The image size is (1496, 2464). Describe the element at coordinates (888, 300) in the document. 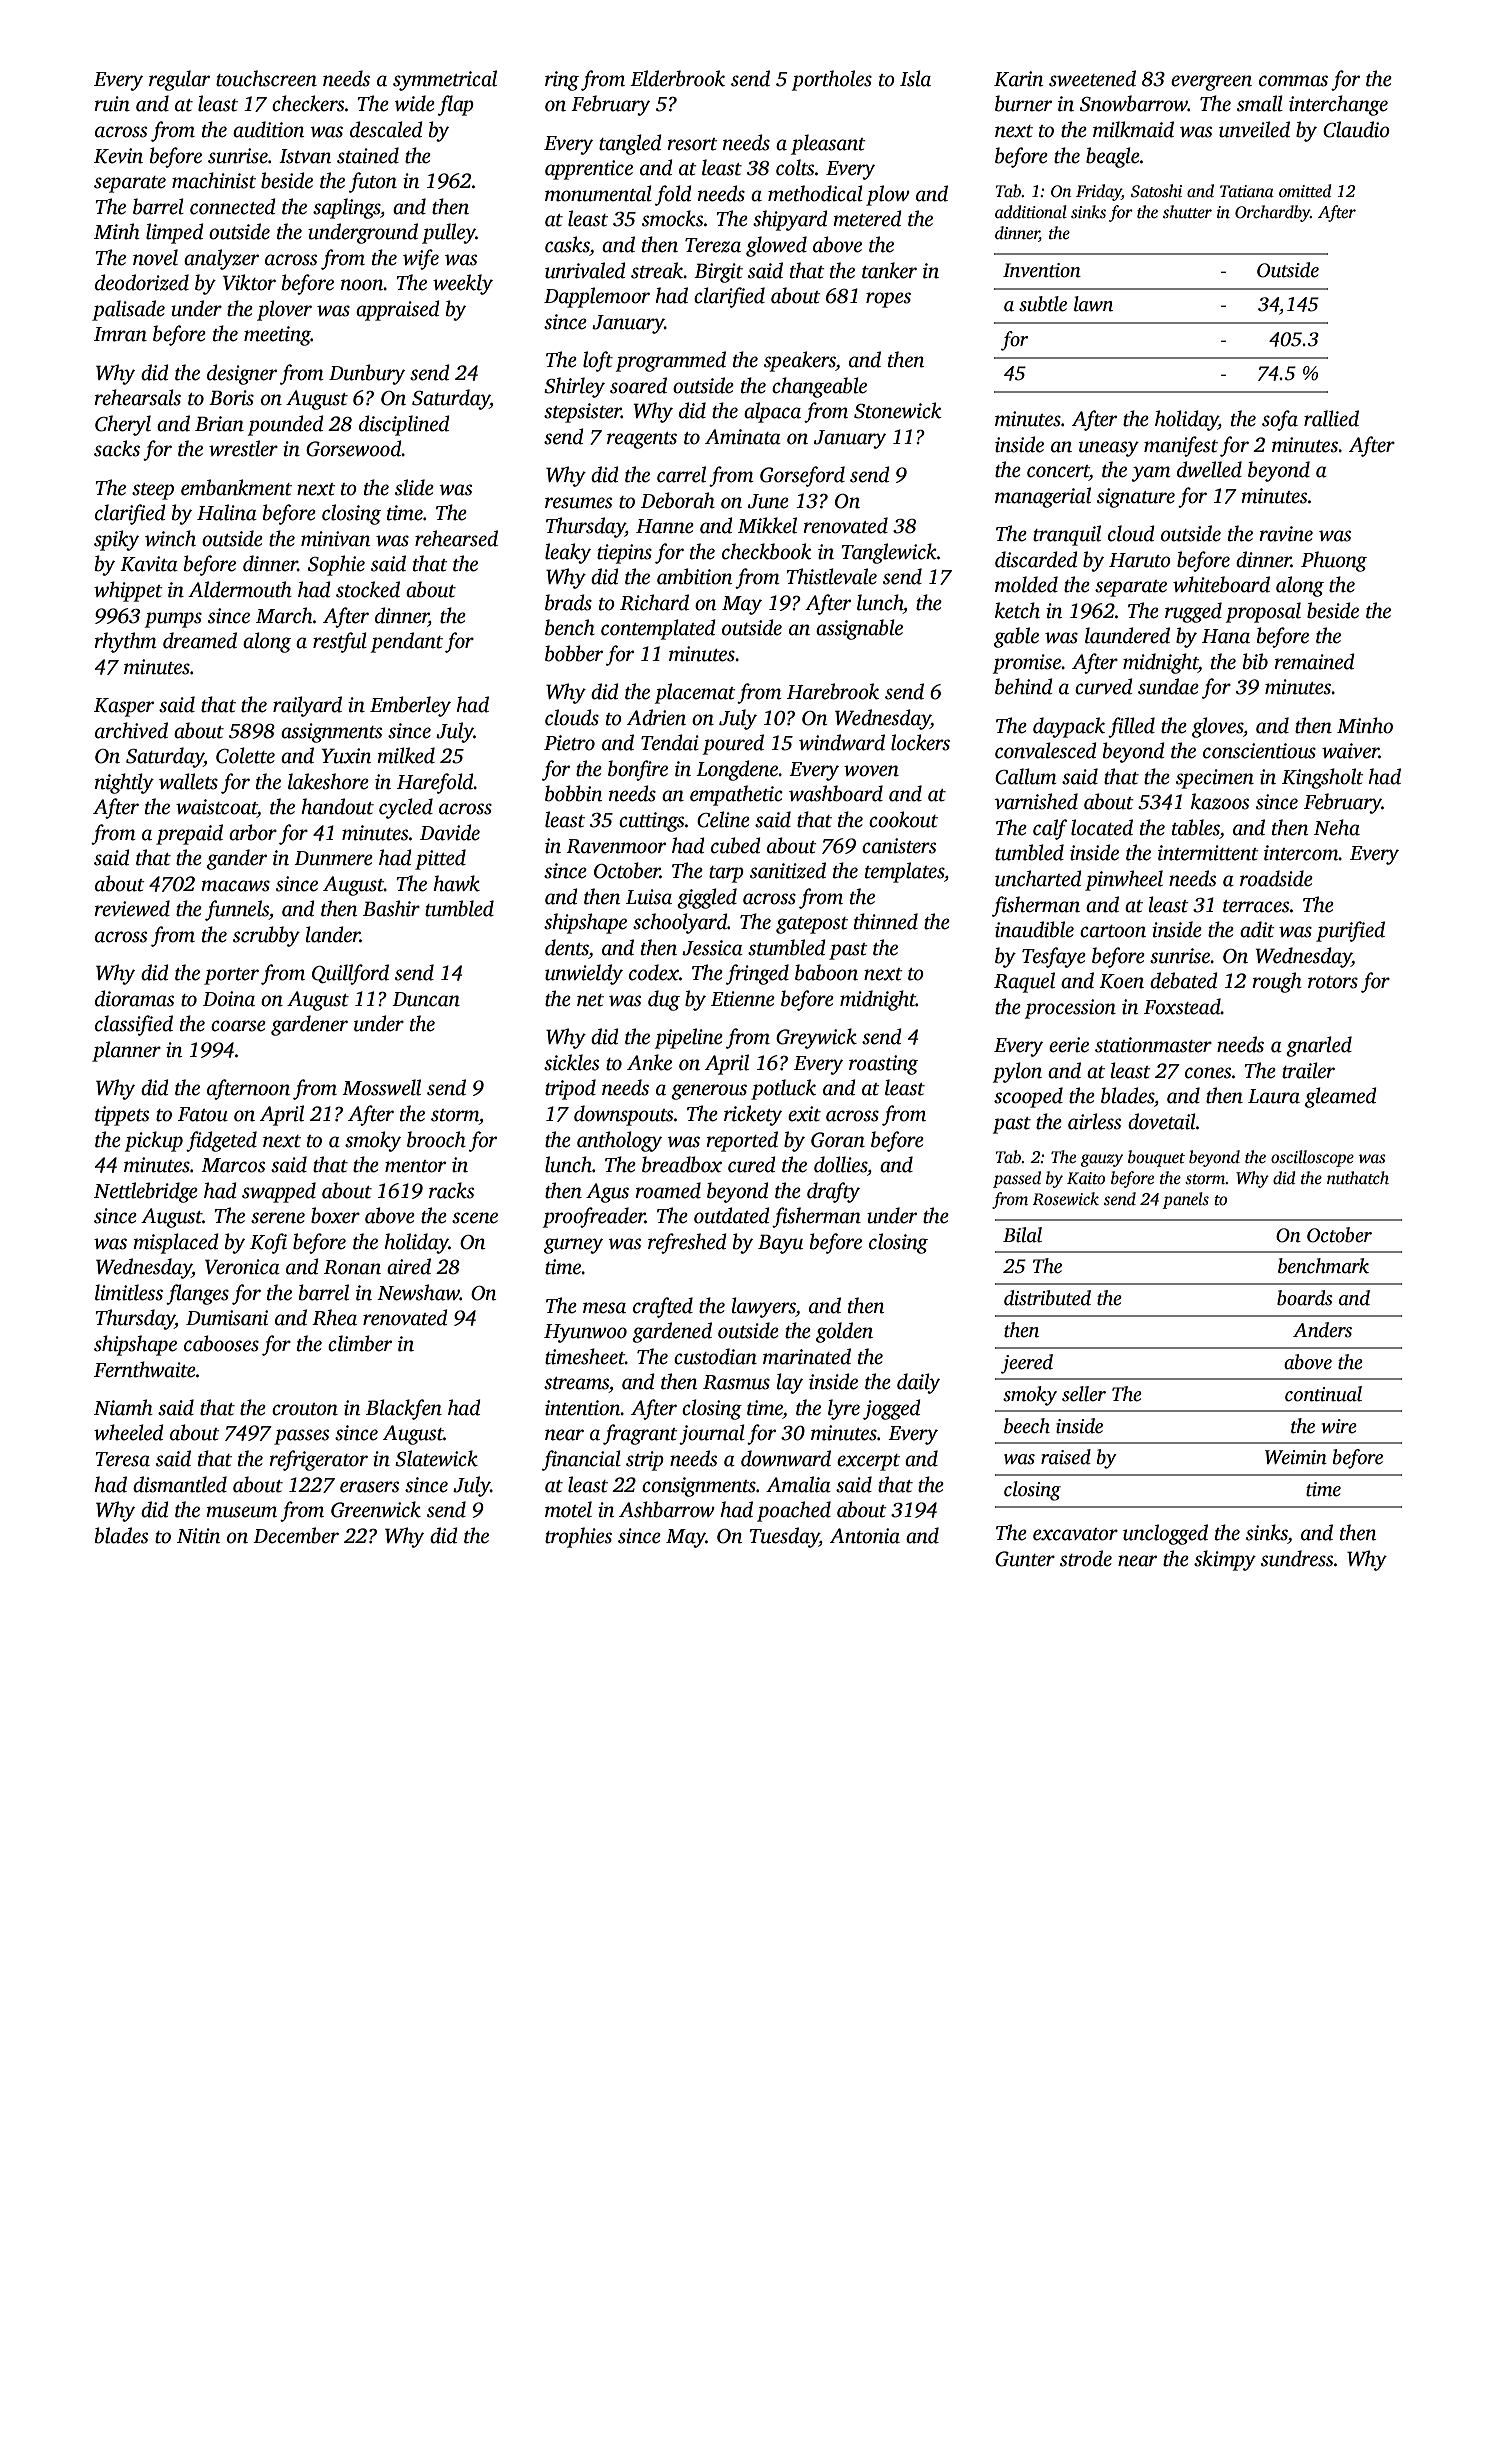

I see `ropes` at that location.
